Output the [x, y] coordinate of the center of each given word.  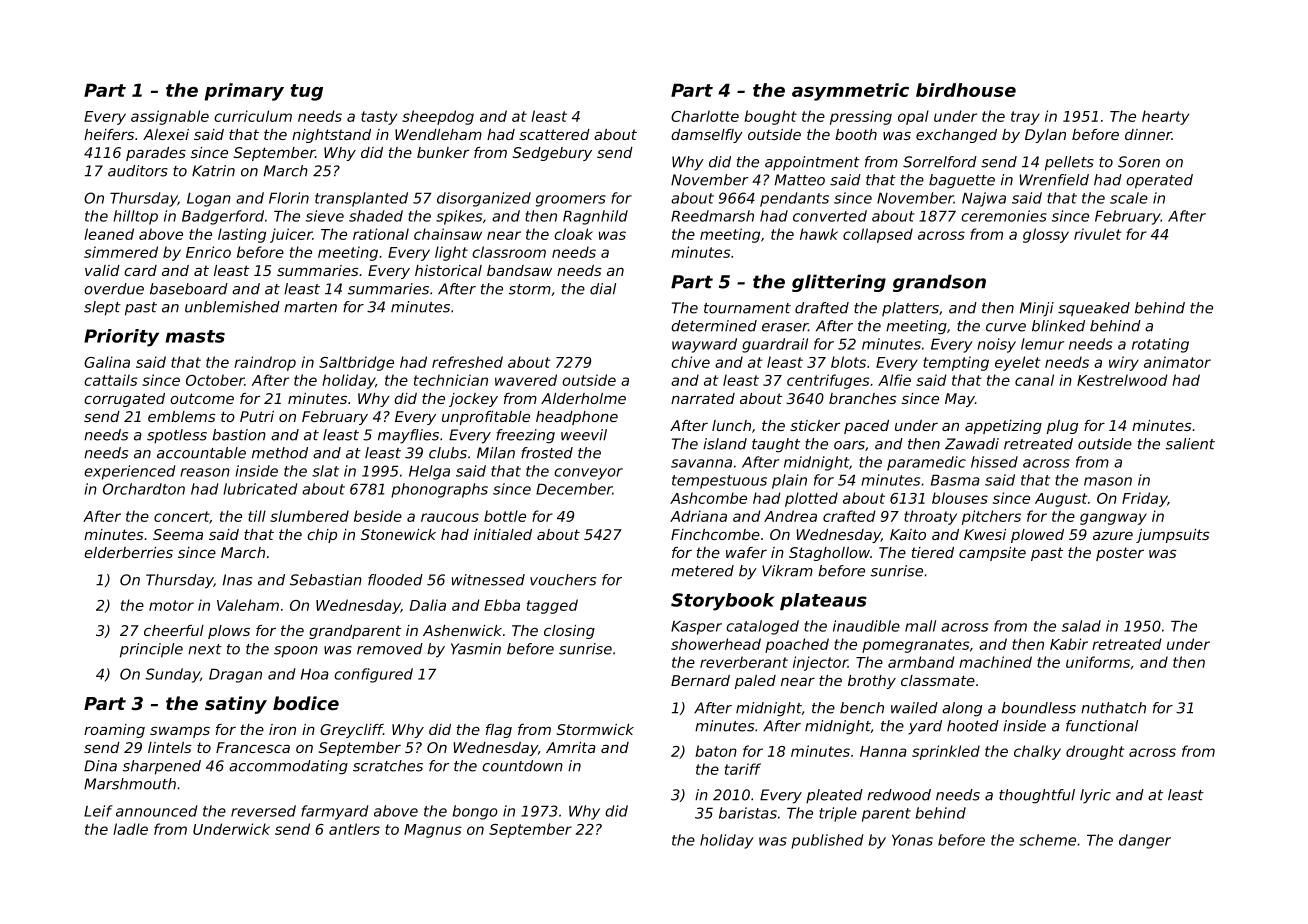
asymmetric [850, 92]
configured [373, 675]
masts [195, 336]
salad [1081, 626]
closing [569, 632]
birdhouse [966, 90]
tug [306, 92]
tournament [747, 308]
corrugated [124, 400]
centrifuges [828, 381]
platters [910, 309]
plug [1062, 427]
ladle [130, 829]
